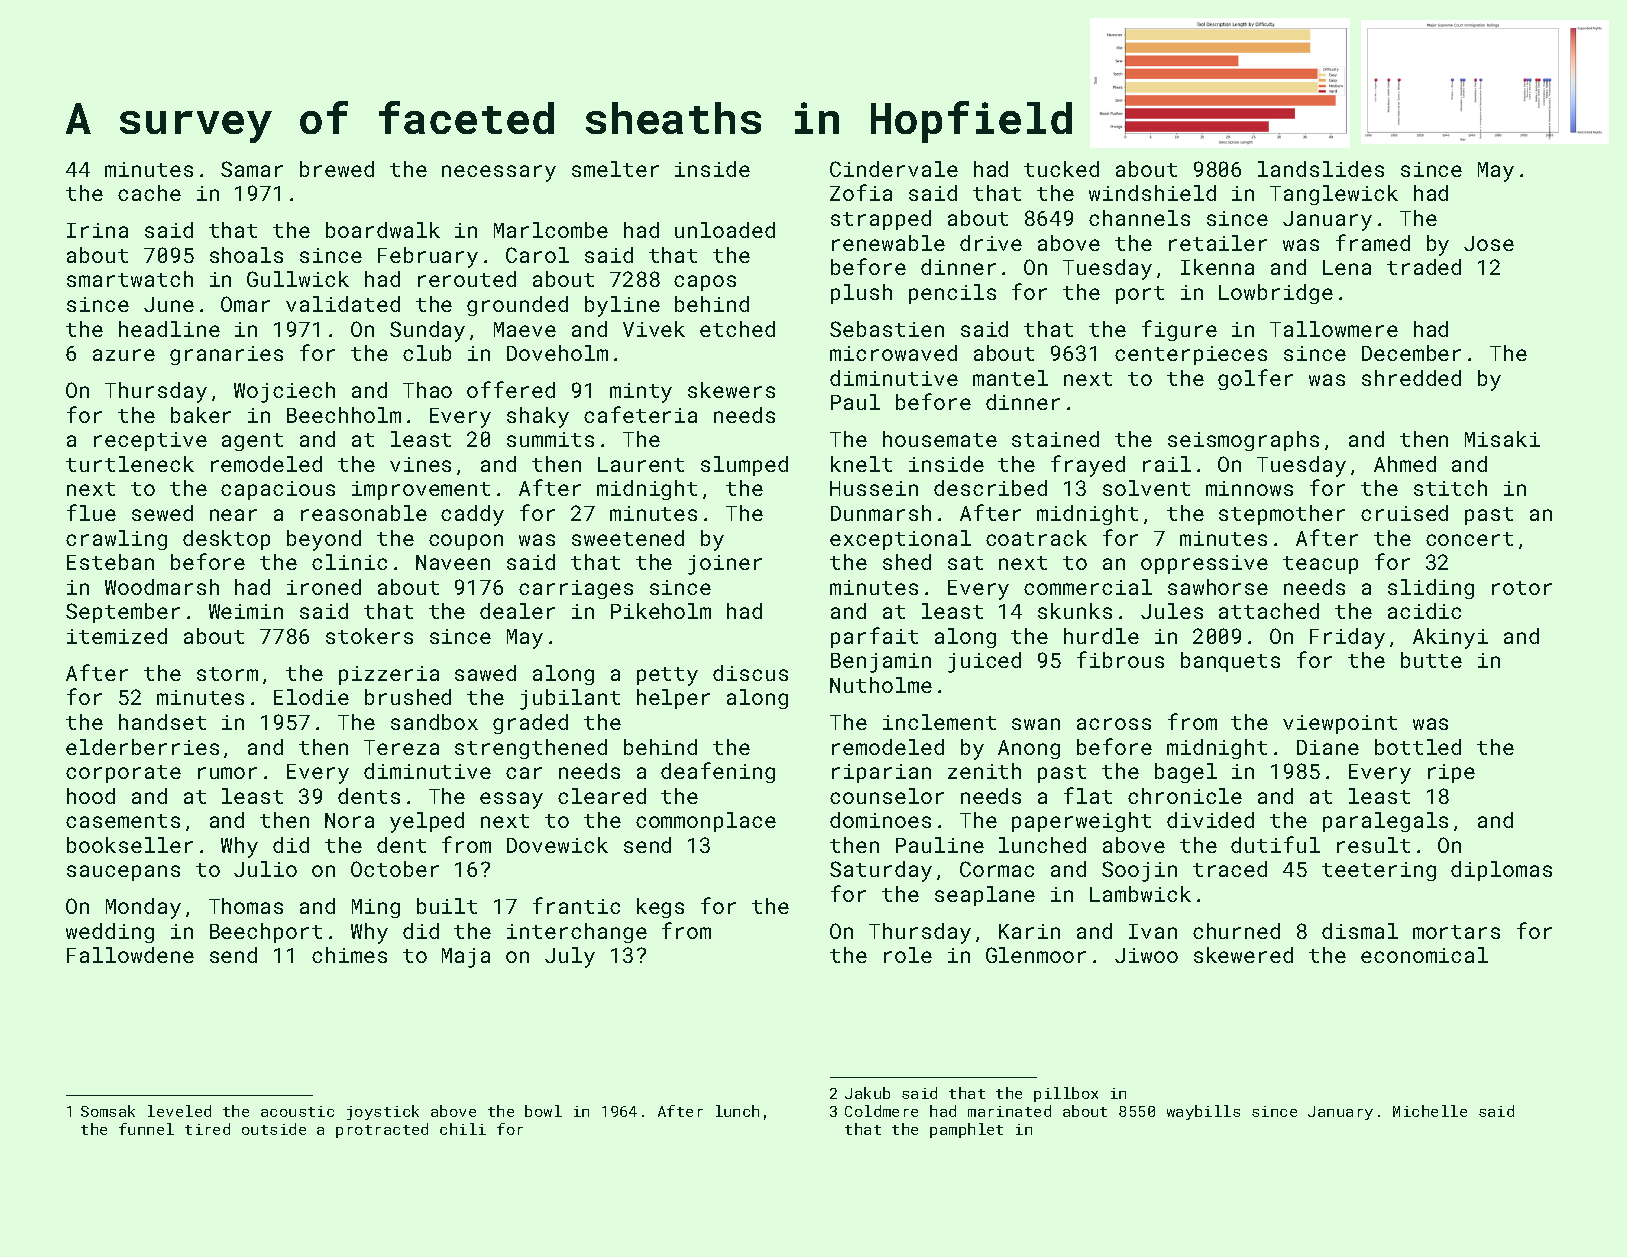 The height and width of the image is (1257, 1627). I want to click on brewed, so click(337, 169).
